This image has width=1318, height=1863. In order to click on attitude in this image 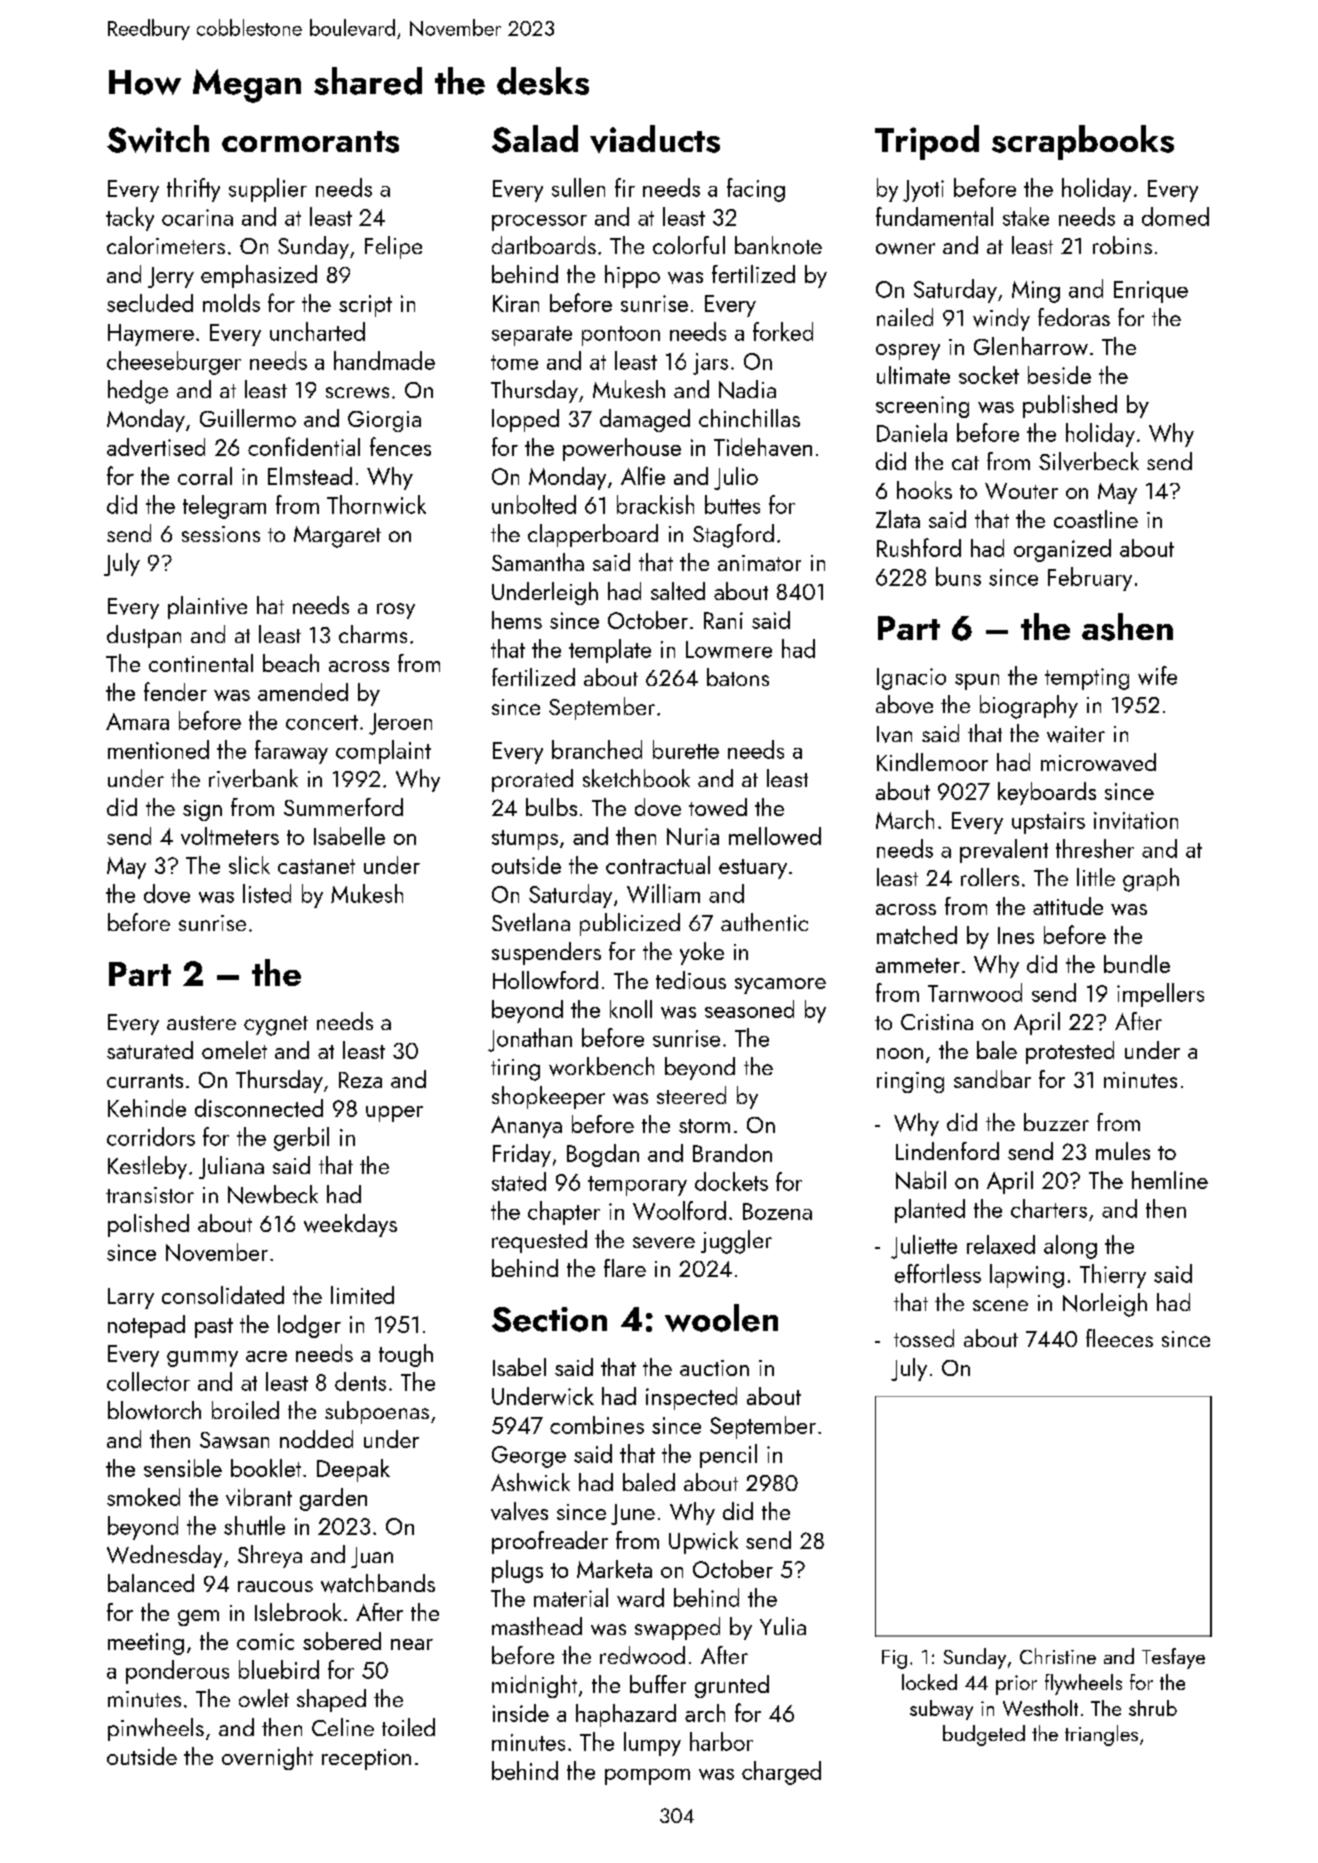, I will do `click(1068, 906)`.
